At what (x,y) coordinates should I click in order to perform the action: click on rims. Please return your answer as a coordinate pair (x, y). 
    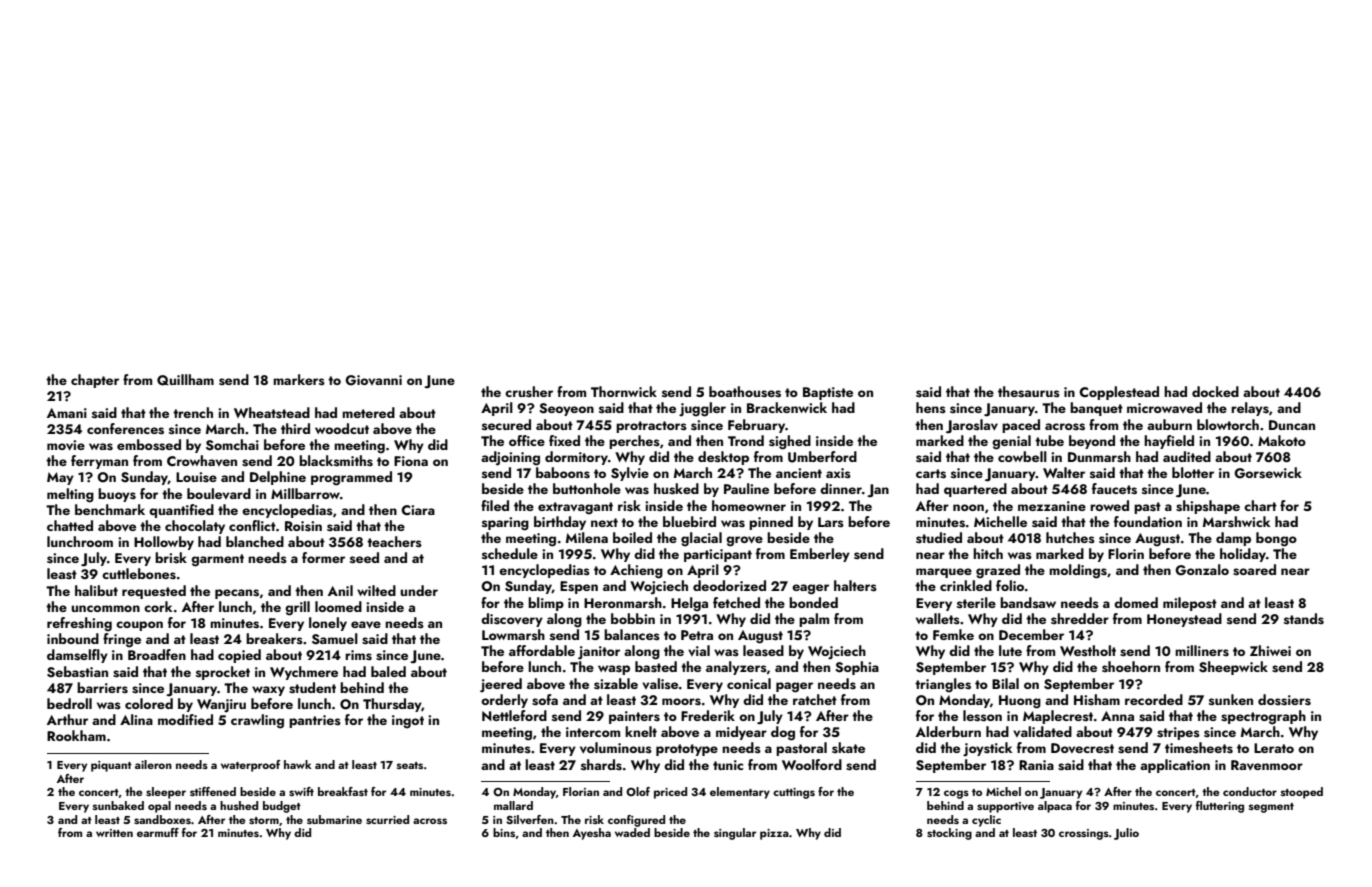
    Looking at the image, I should click on (358, 655).
